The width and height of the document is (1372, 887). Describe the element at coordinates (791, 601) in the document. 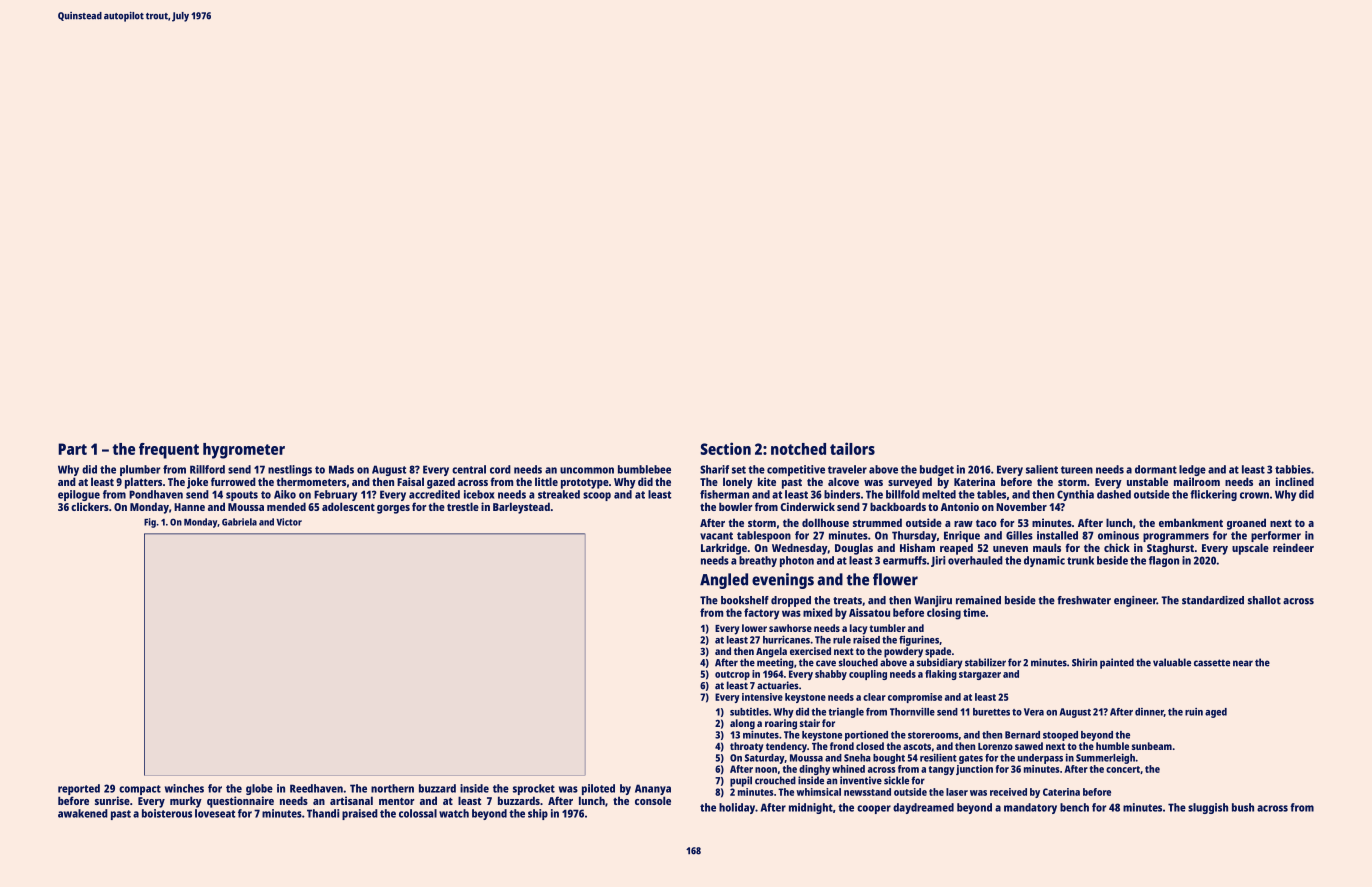

I see `dropped` at that location.
